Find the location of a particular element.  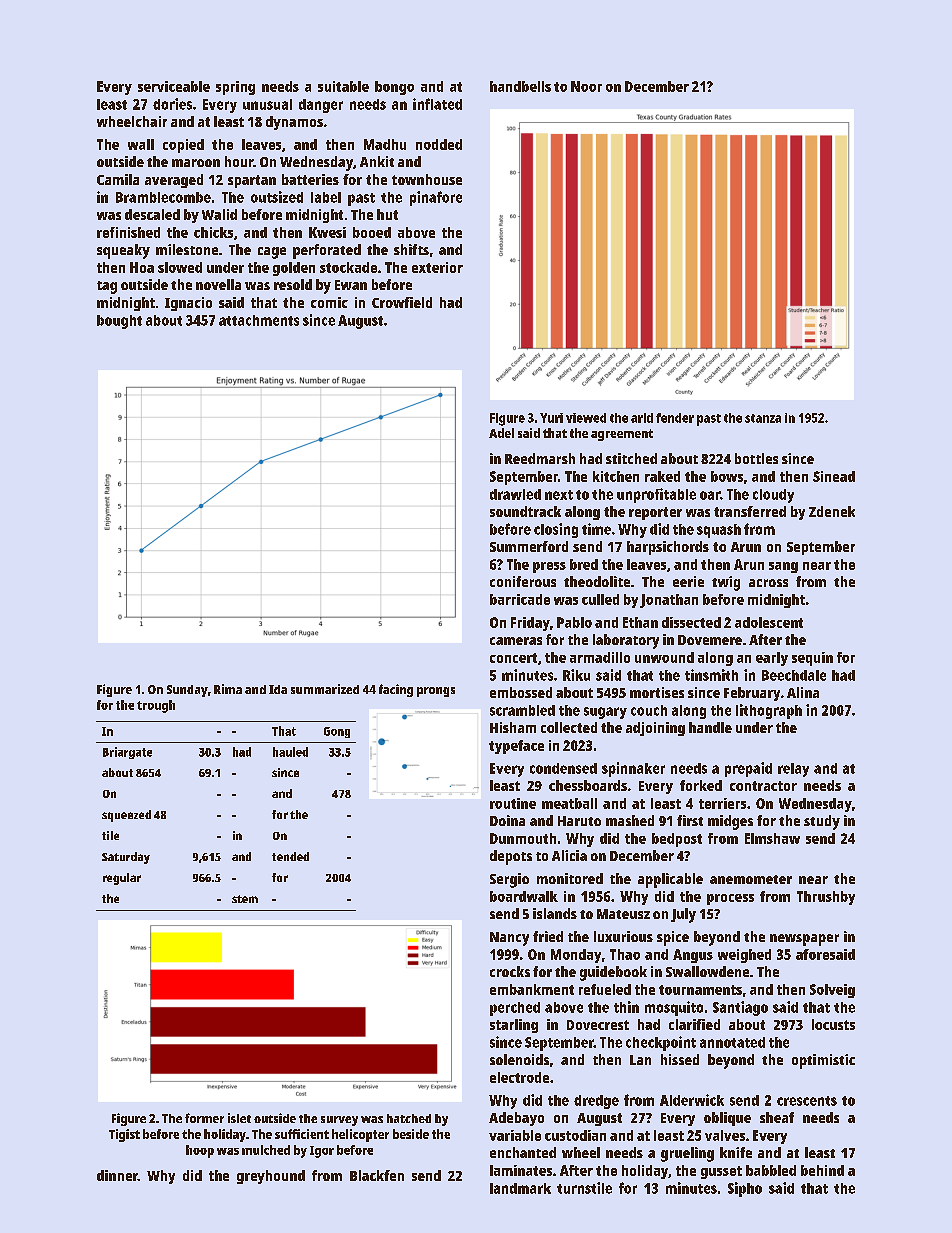

crocks is located at coordinates (510, 971).
